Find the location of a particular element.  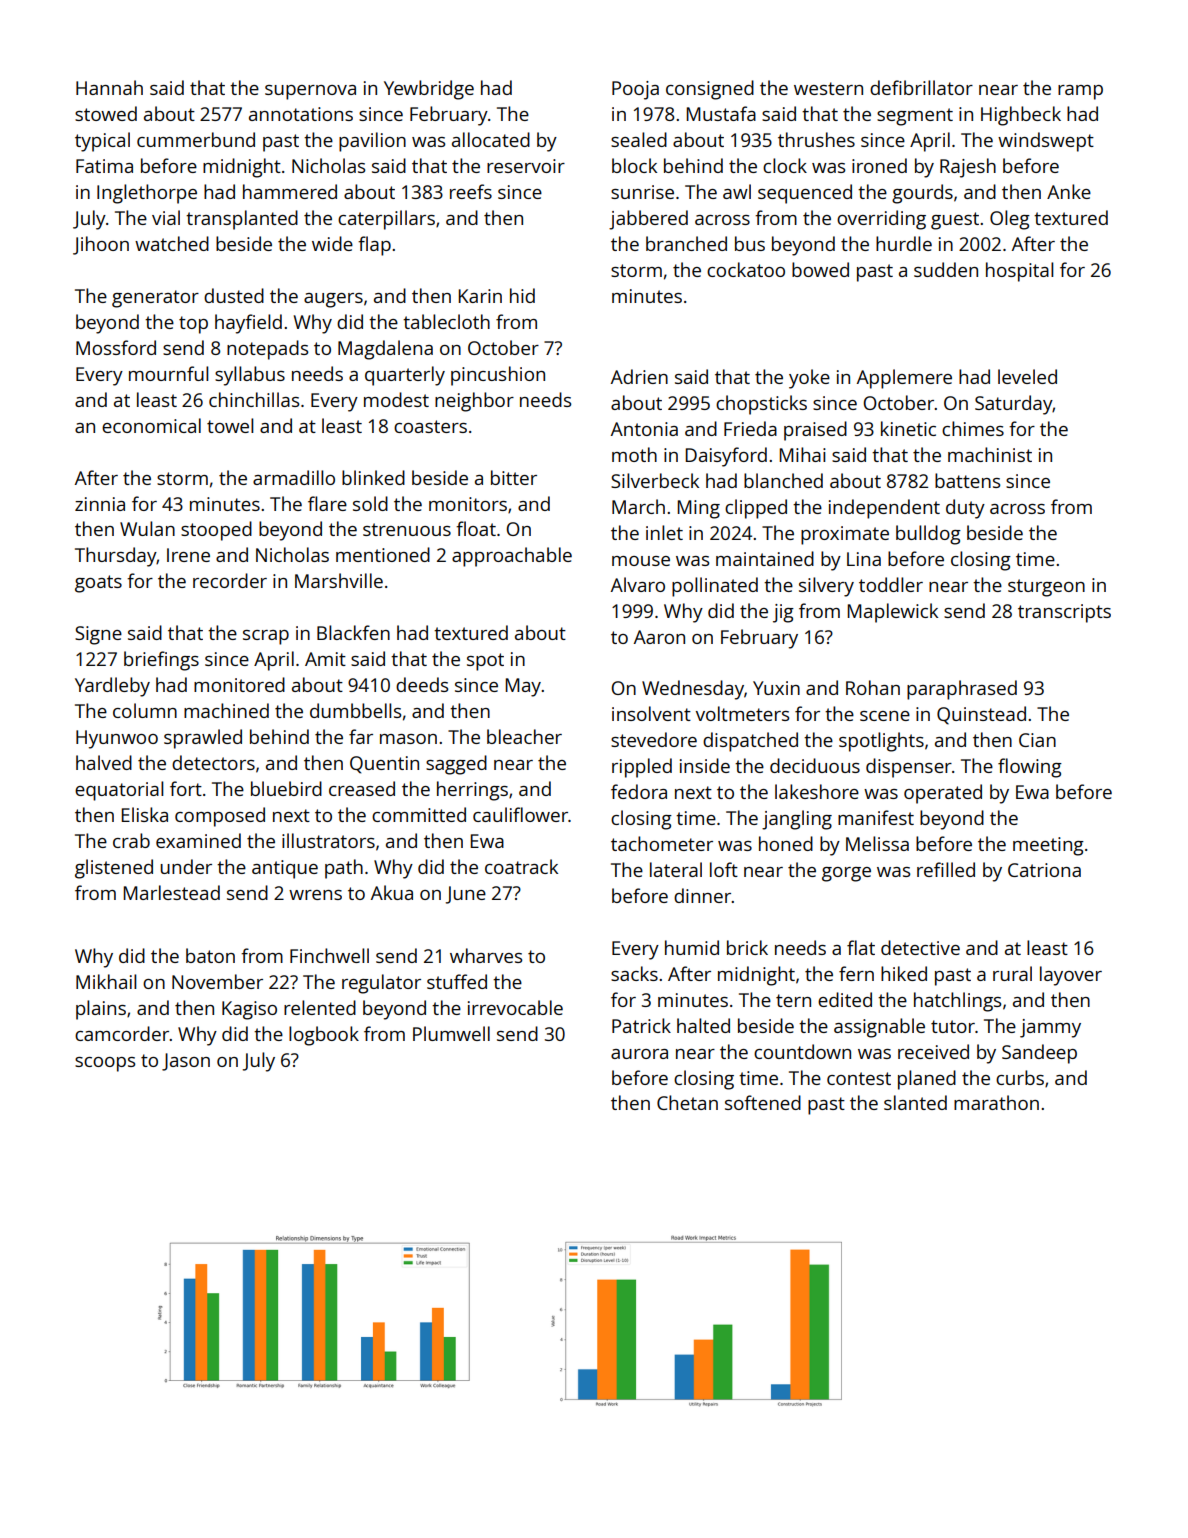

Kagiso is located at coordinates (249, 1010).
